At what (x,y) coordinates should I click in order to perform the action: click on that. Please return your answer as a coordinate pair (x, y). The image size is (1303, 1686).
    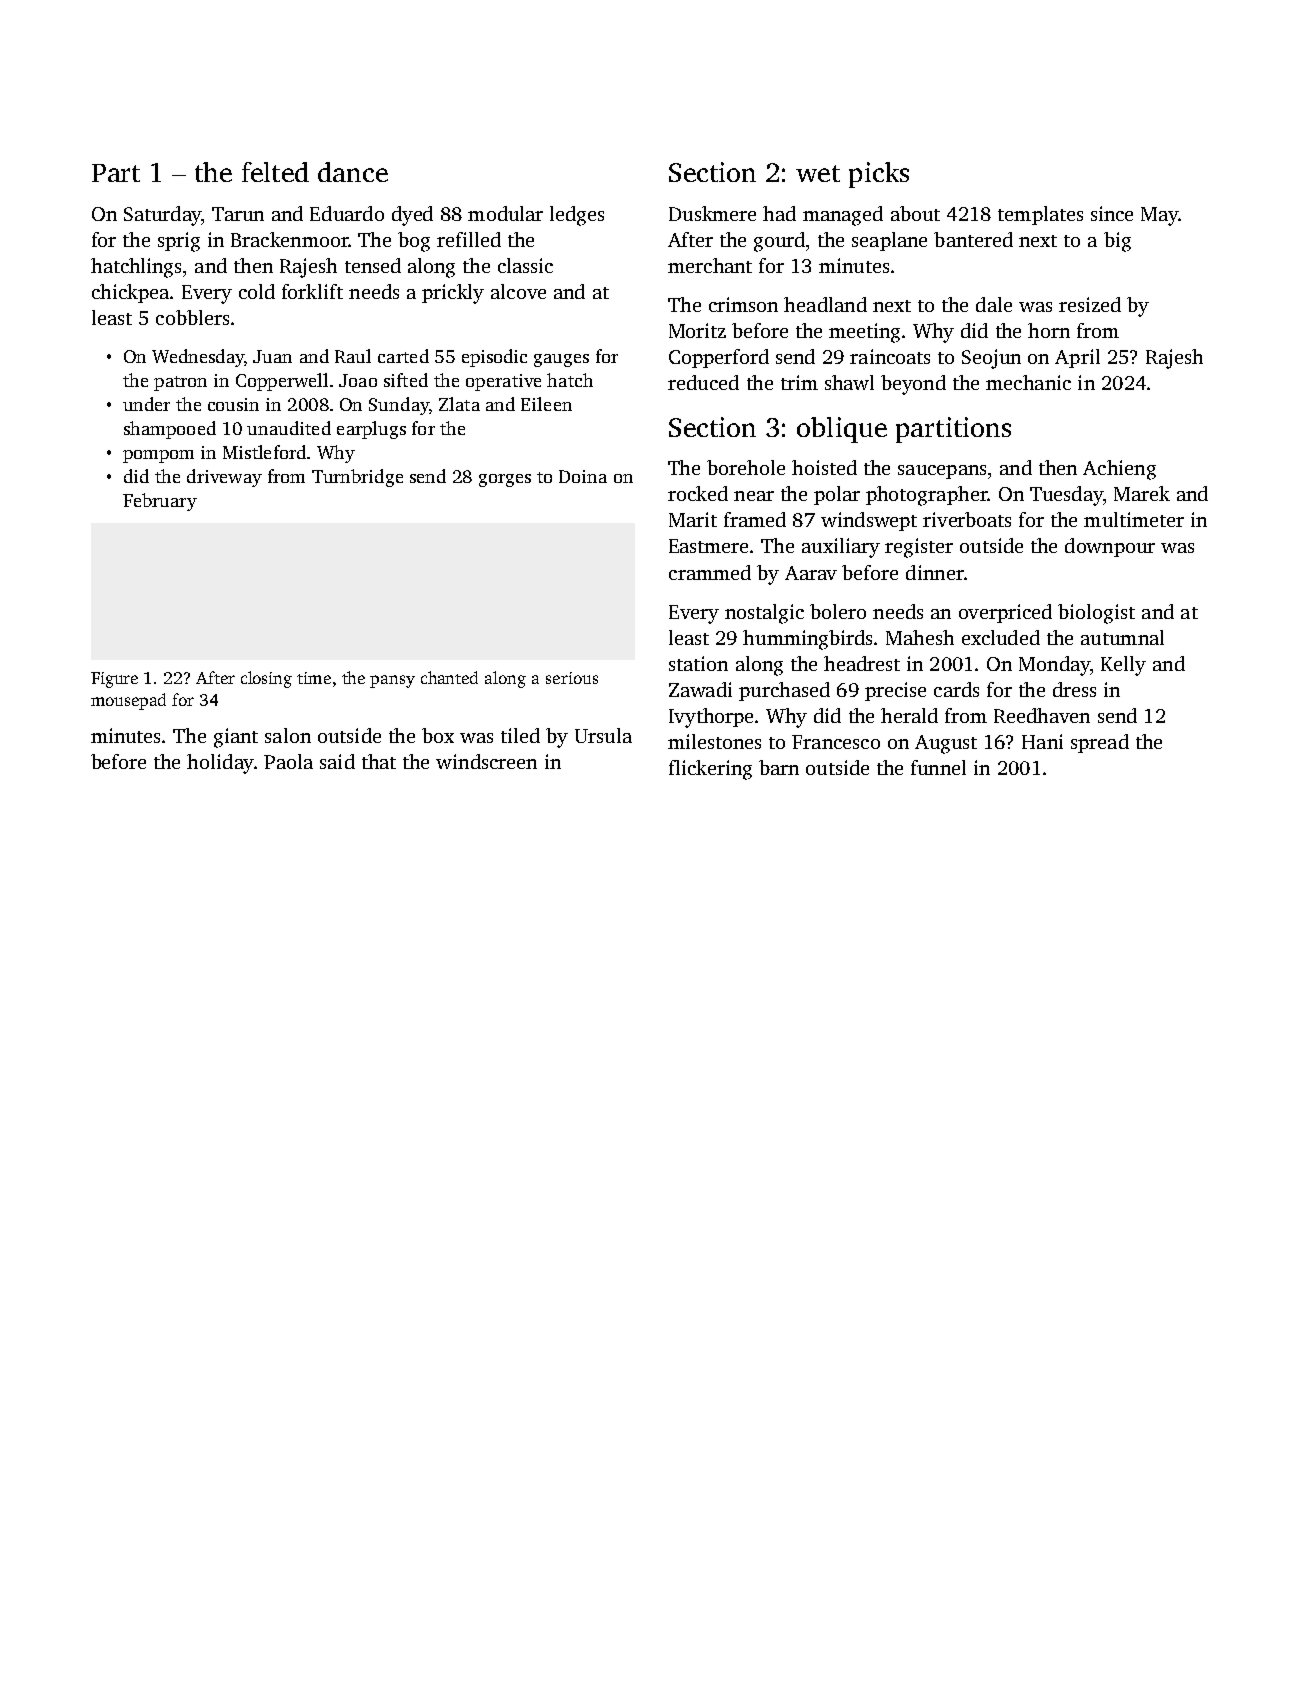
    Looking at the image, I should click on (379, 761).
